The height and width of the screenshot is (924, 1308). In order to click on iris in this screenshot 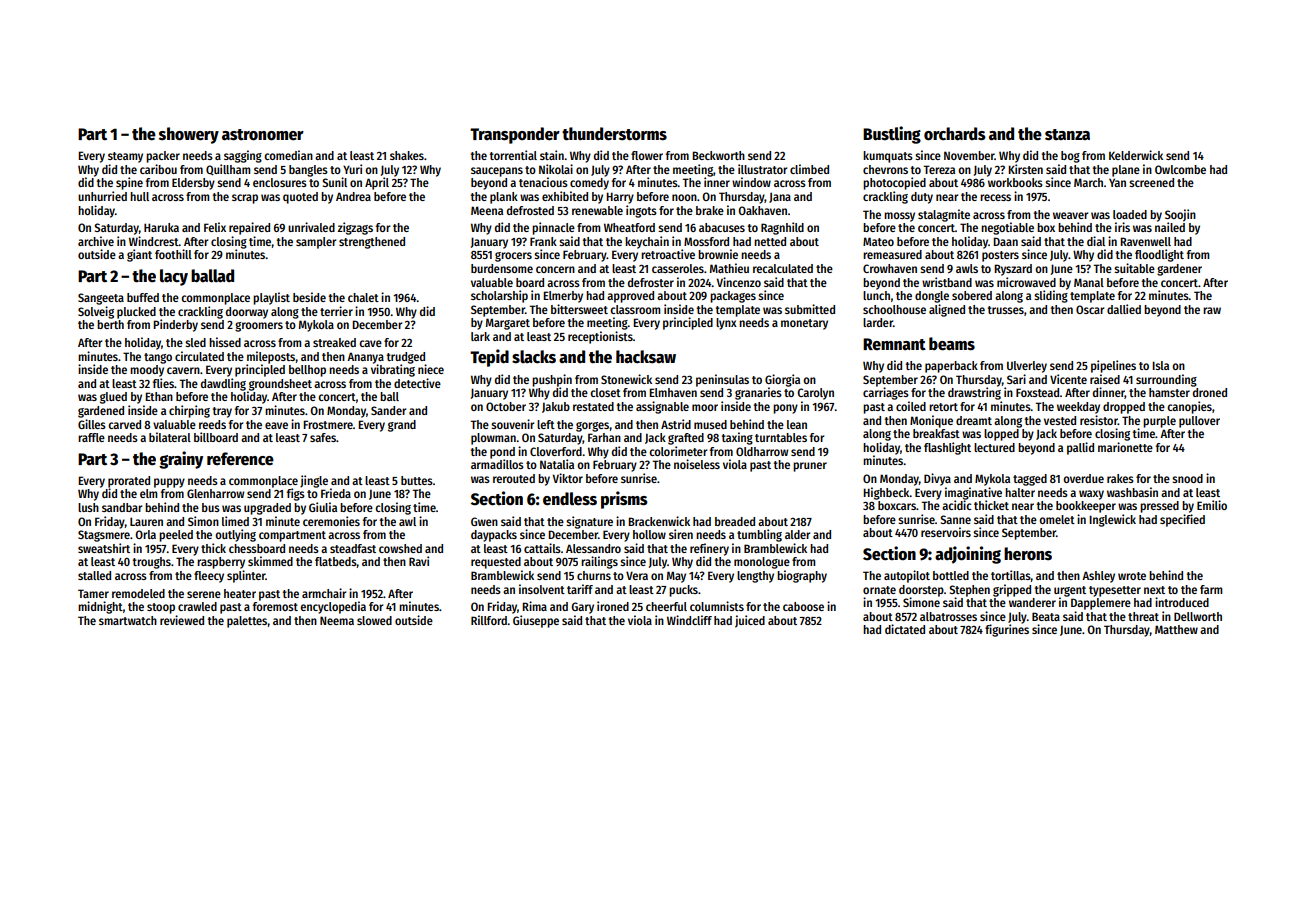, I will do `click(1122, 227)`.
